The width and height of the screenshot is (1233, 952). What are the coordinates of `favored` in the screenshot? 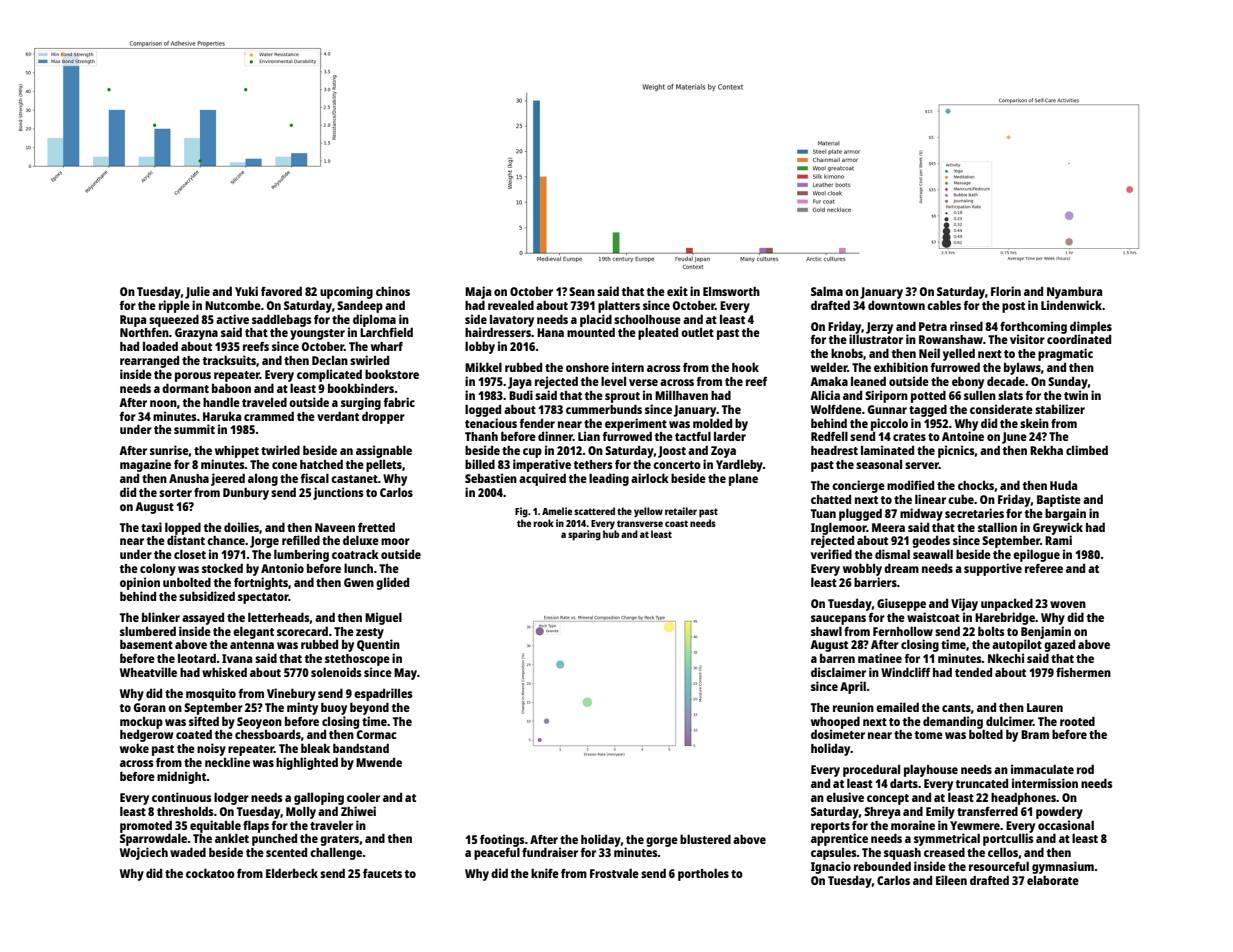 It's located at (281, 291).
